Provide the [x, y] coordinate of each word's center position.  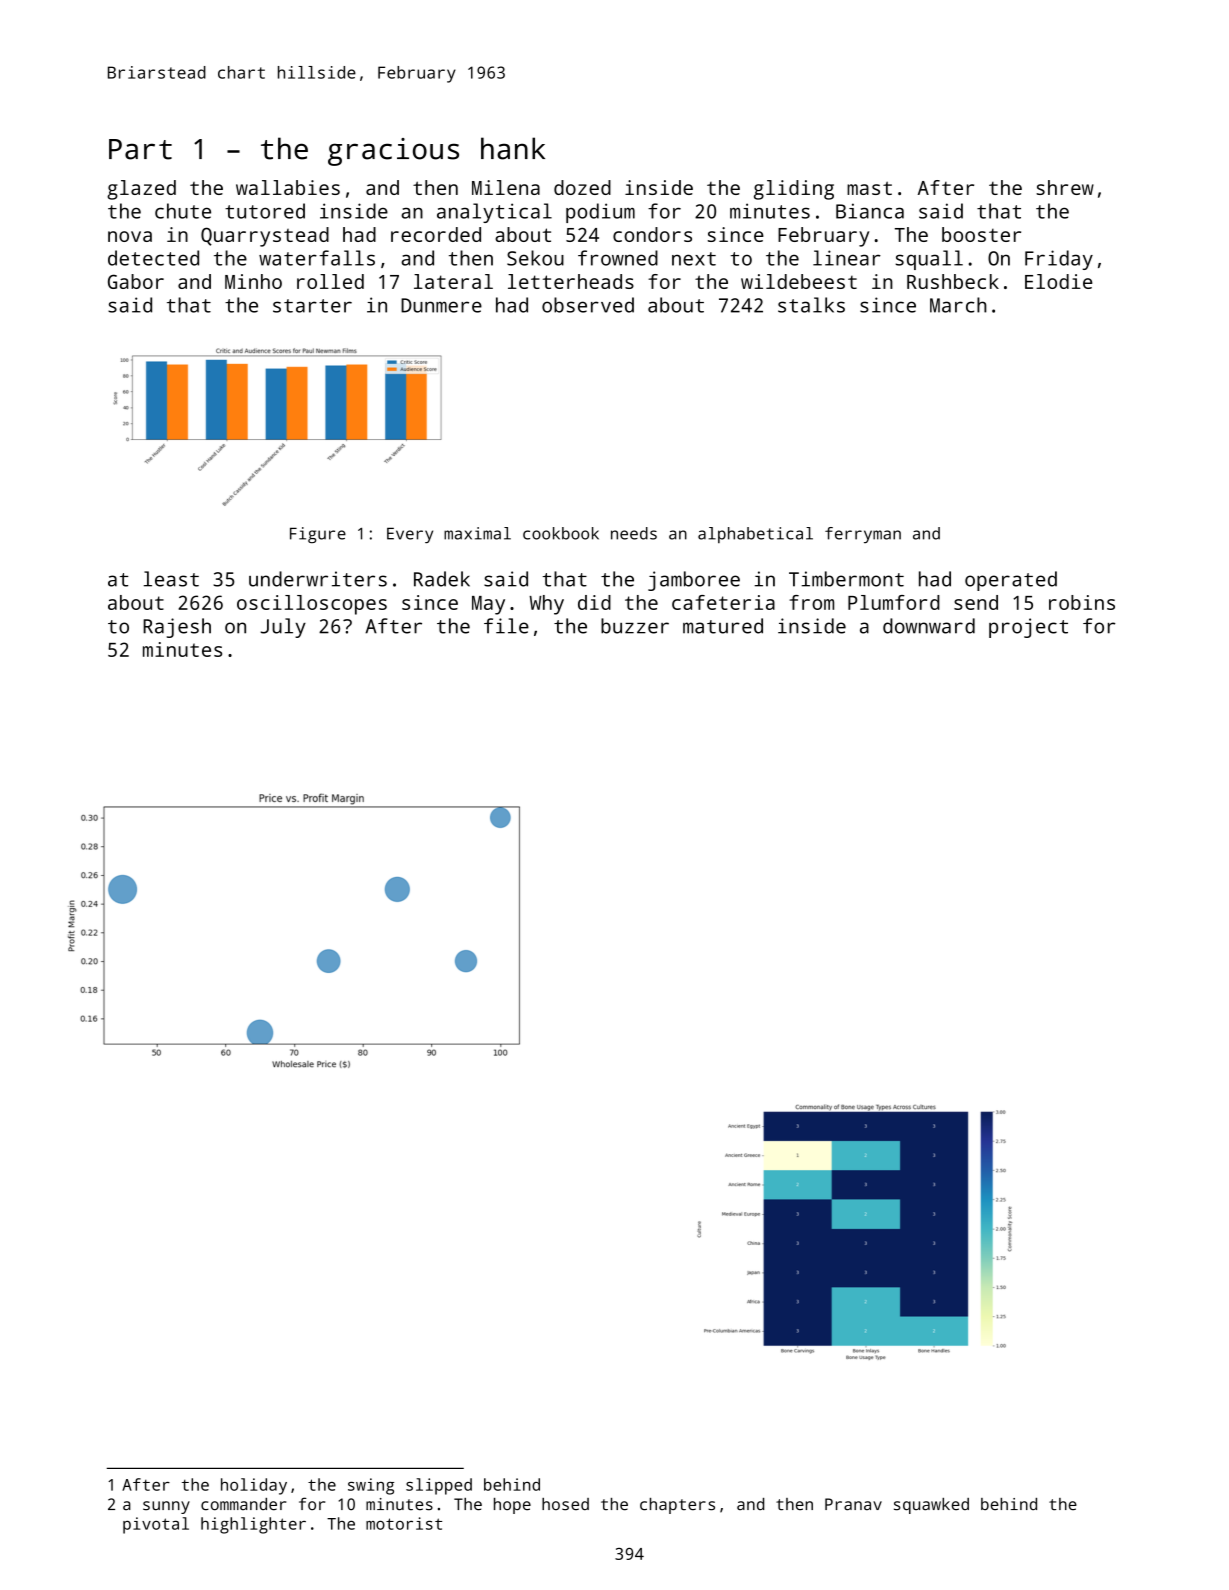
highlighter [253, 1525]
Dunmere [441, 305]
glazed [141, 190]
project [1028, 628]
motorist [404, 1523]
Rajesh [177, 628]
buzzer [635, 626]
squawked [931, 1506]
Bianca [870, 211]
